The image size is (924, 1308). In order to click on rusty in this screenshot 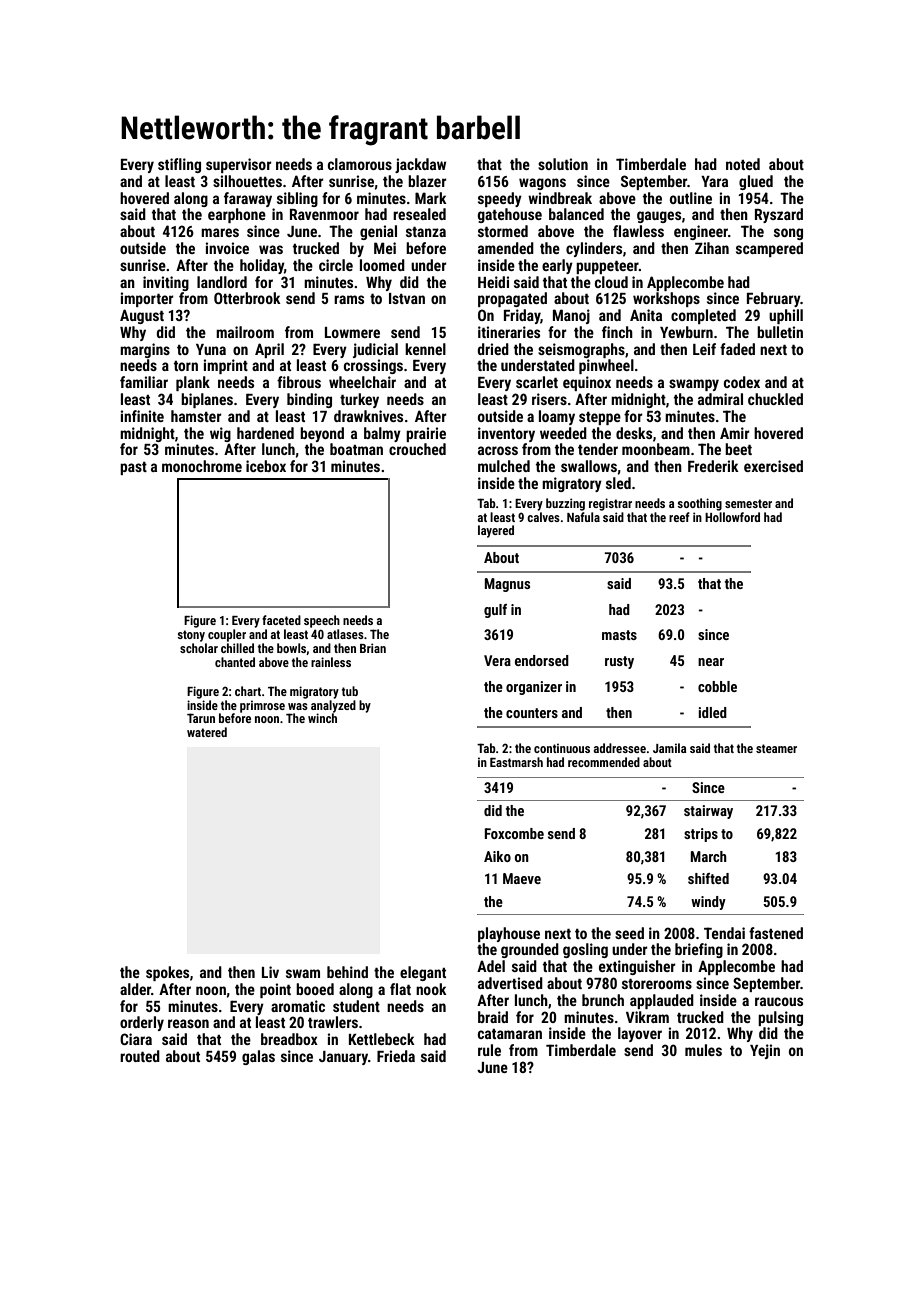, I will do `click(619, 662)`.
